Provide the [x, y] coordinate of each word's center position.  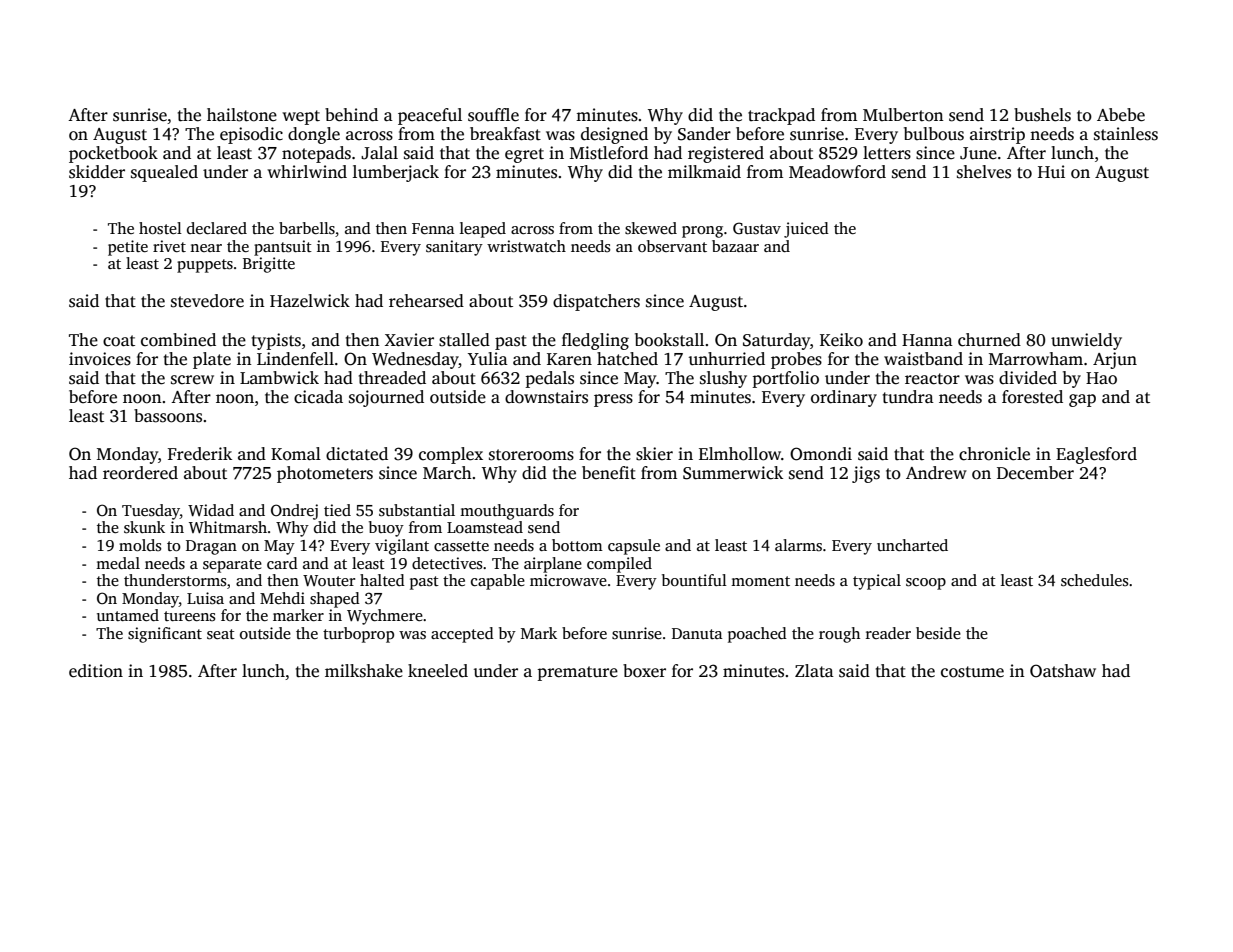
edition [96, 671]
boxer [644, 671]
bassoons [168, 416]
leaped [483, 230]
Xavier [409, 340]
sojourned [386, 398]
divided [1028, 378]
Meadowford [837, 172]
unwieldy [1086, 341]
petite [128, 248]
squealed [164, 173]
